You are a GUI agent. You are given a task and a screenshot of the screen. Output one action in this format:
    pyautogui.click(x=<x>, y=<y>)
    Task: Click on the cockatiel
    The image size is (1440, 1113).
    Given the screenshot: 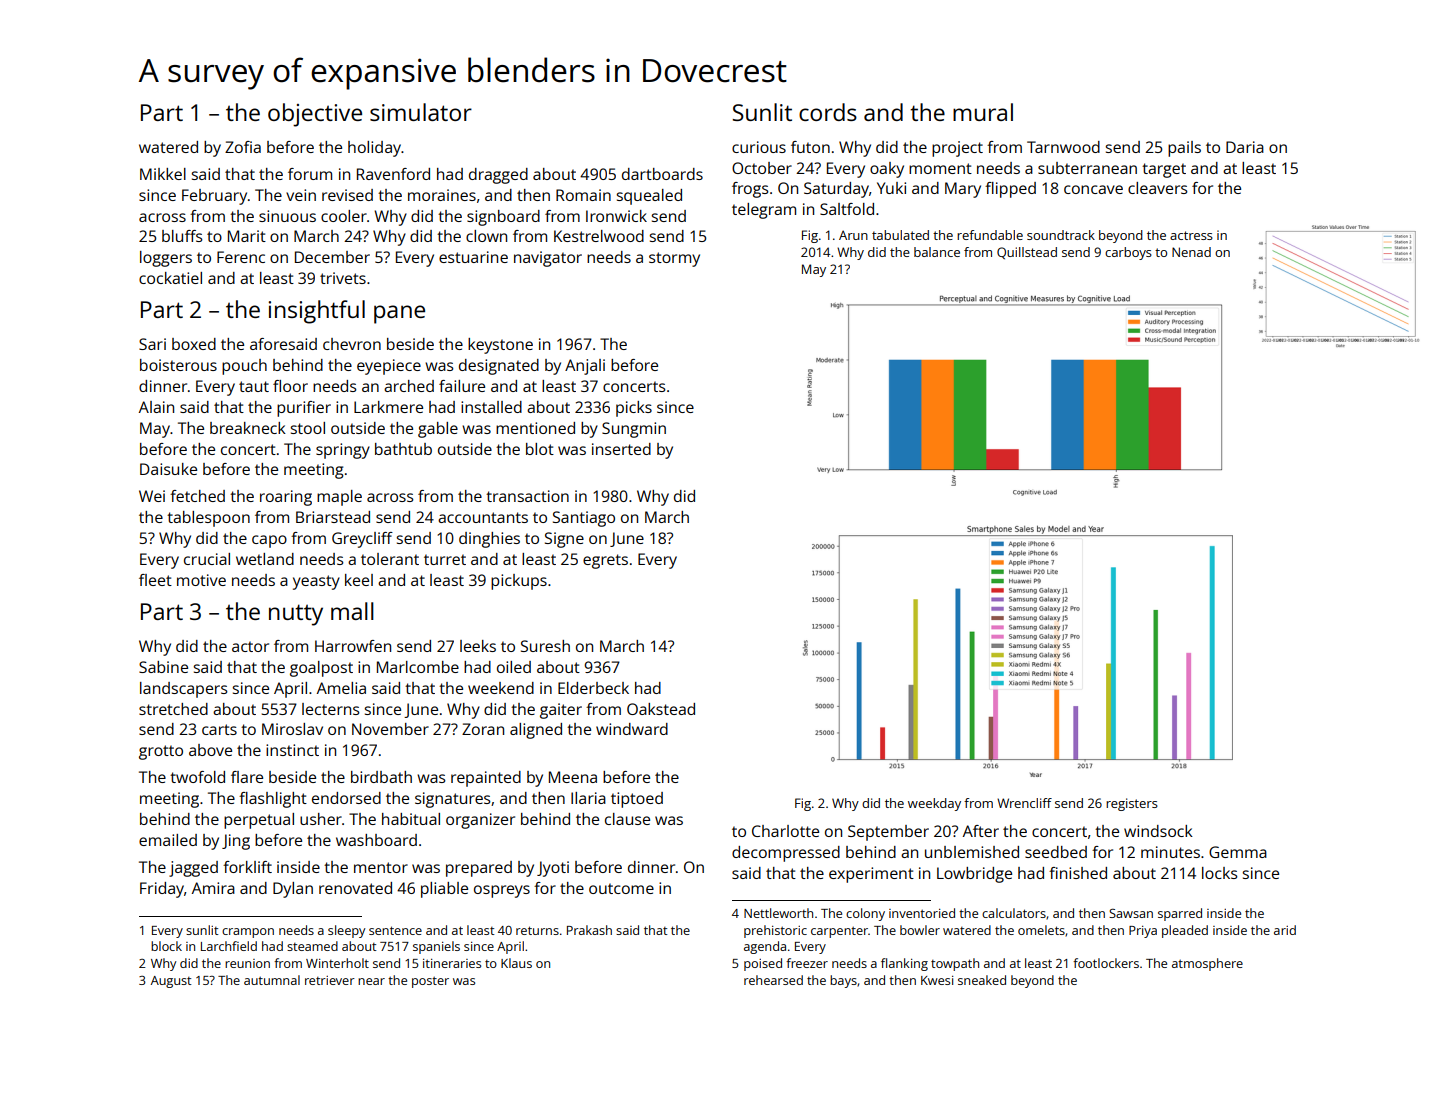 What is the action you would take?
    pyautogui.click(x=170, y=278)
